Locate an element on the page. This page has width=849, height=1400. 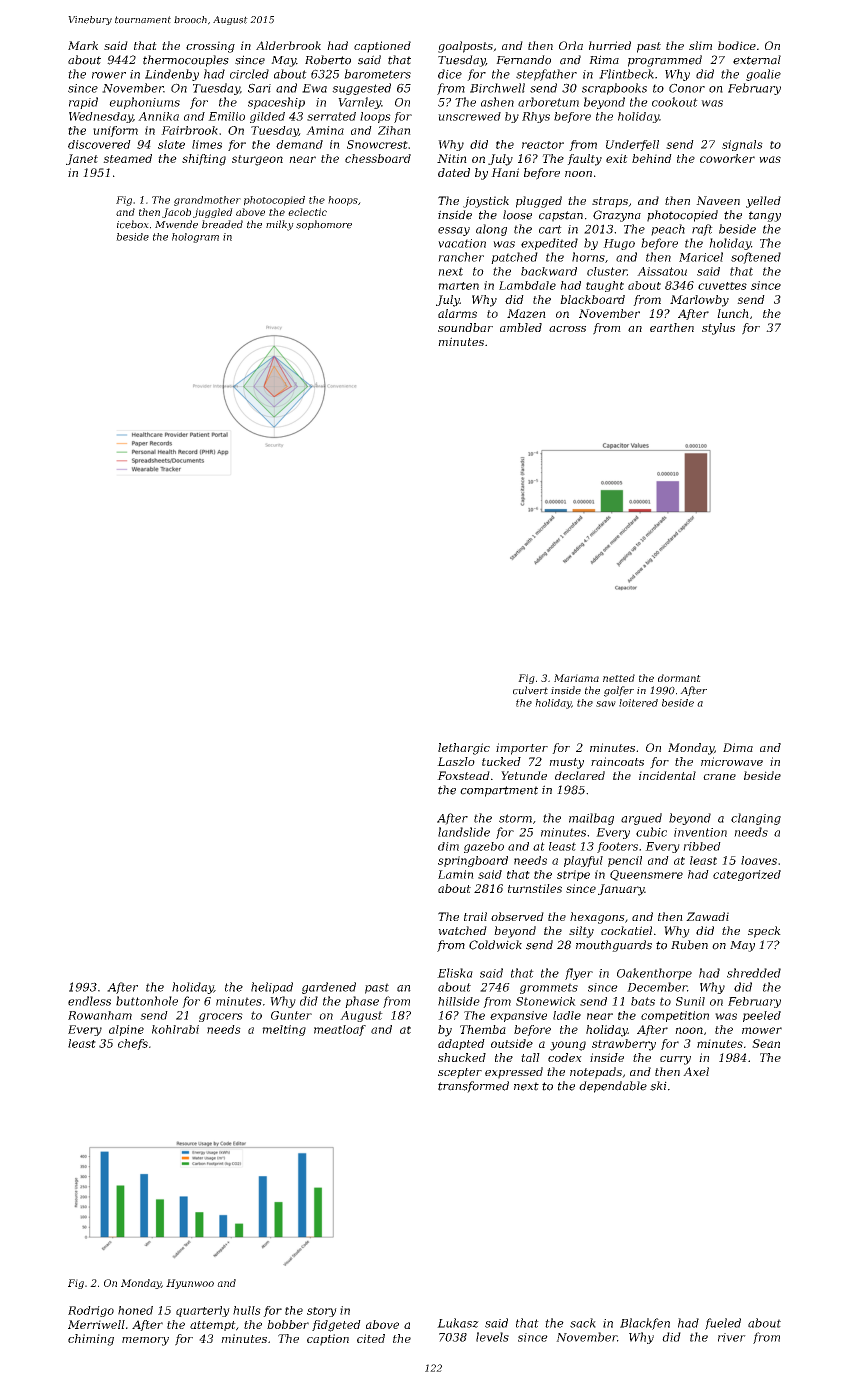
marten is located at coordinates (458, 286).
